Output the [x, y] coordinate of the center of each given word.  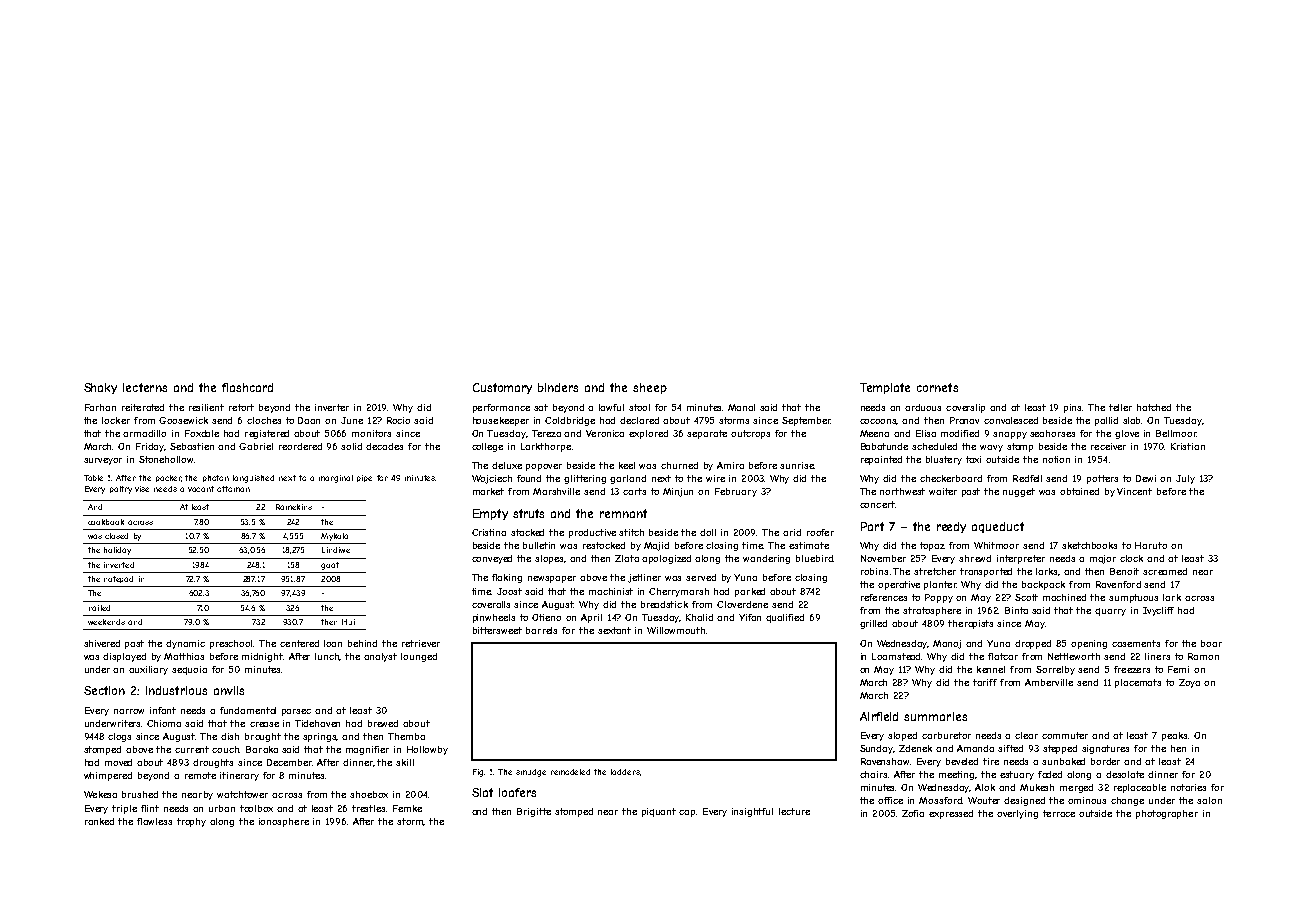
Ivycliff [1158, 611]
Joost [509, 591]
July [1185, 479]
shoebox [369, 794]
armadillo [144, 433]
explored [648, 434]
